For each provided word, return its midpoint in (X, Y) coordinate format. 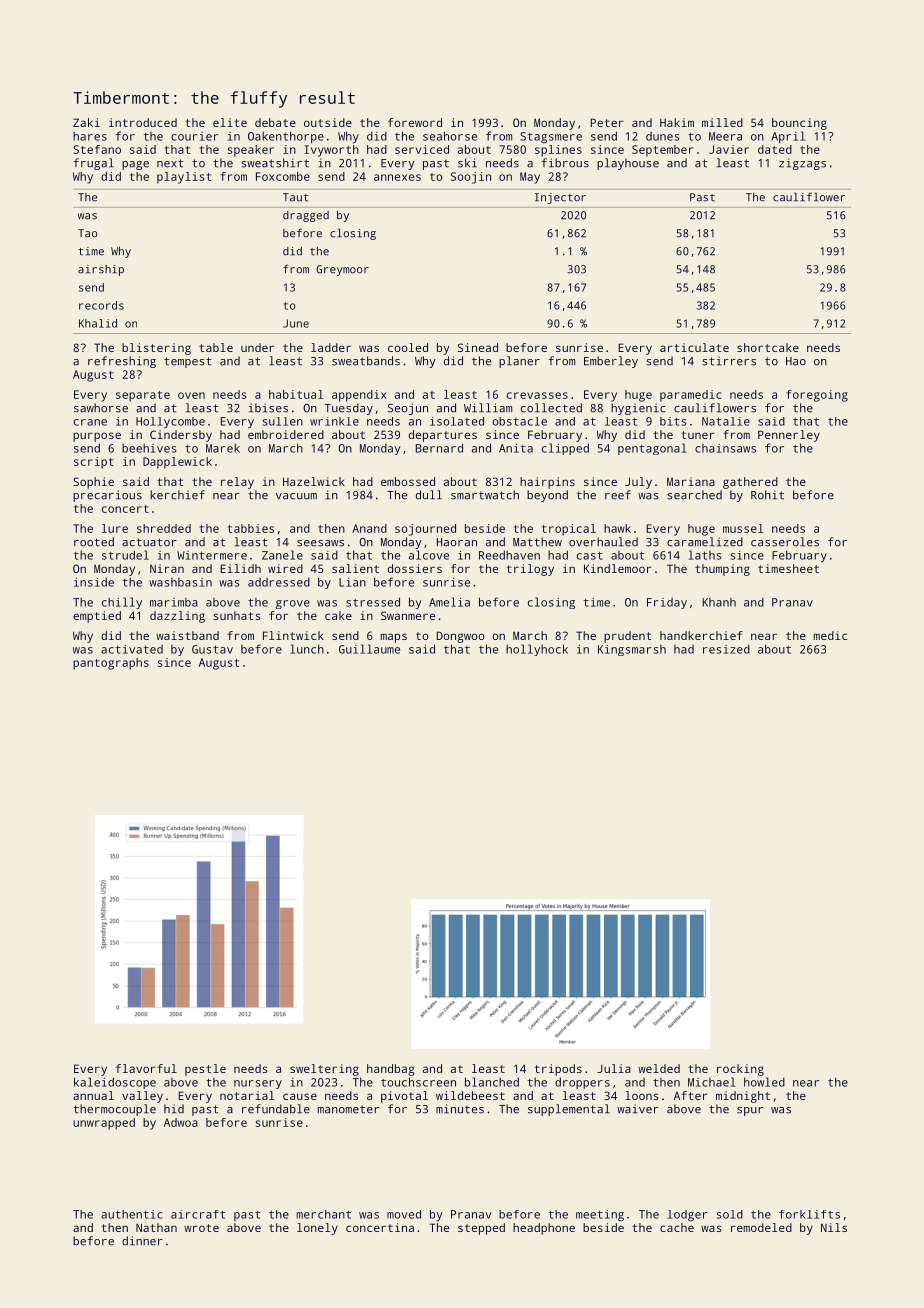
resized (726, 649)
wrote (201, 1228)
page (135, 165)
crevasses (537, 395)
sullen (283, 421)
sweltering (324, 1070)
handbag (391, 1070)
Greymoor (342, 270)
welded (659, 1068)
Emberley (611, 362)
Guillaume (369, 649)
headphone (544, 1229)
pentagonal (652, 449)
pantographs (111, 664)
